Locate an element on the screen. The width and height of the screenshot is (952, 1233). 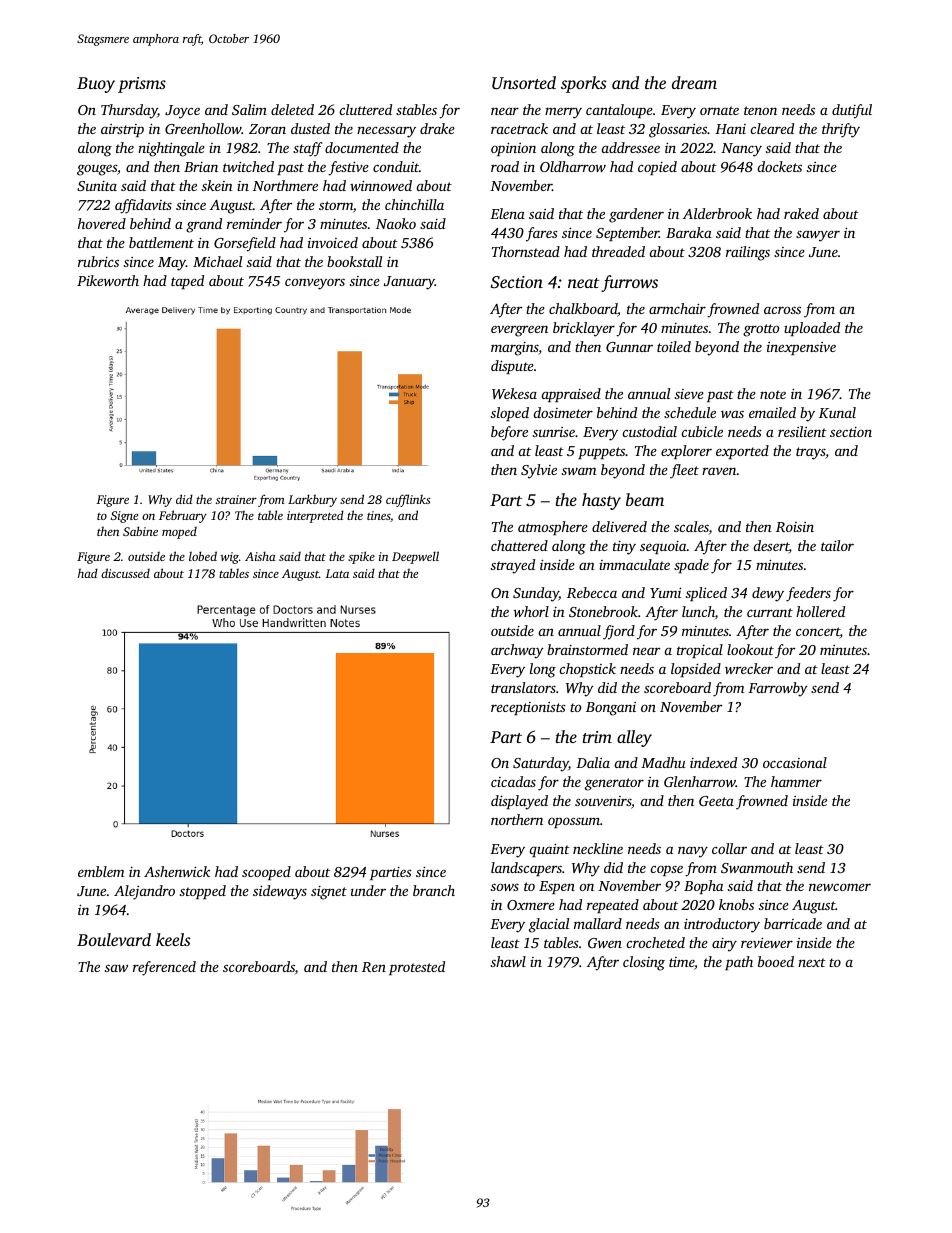
Farrowby is located at coordinates (778, 689).
